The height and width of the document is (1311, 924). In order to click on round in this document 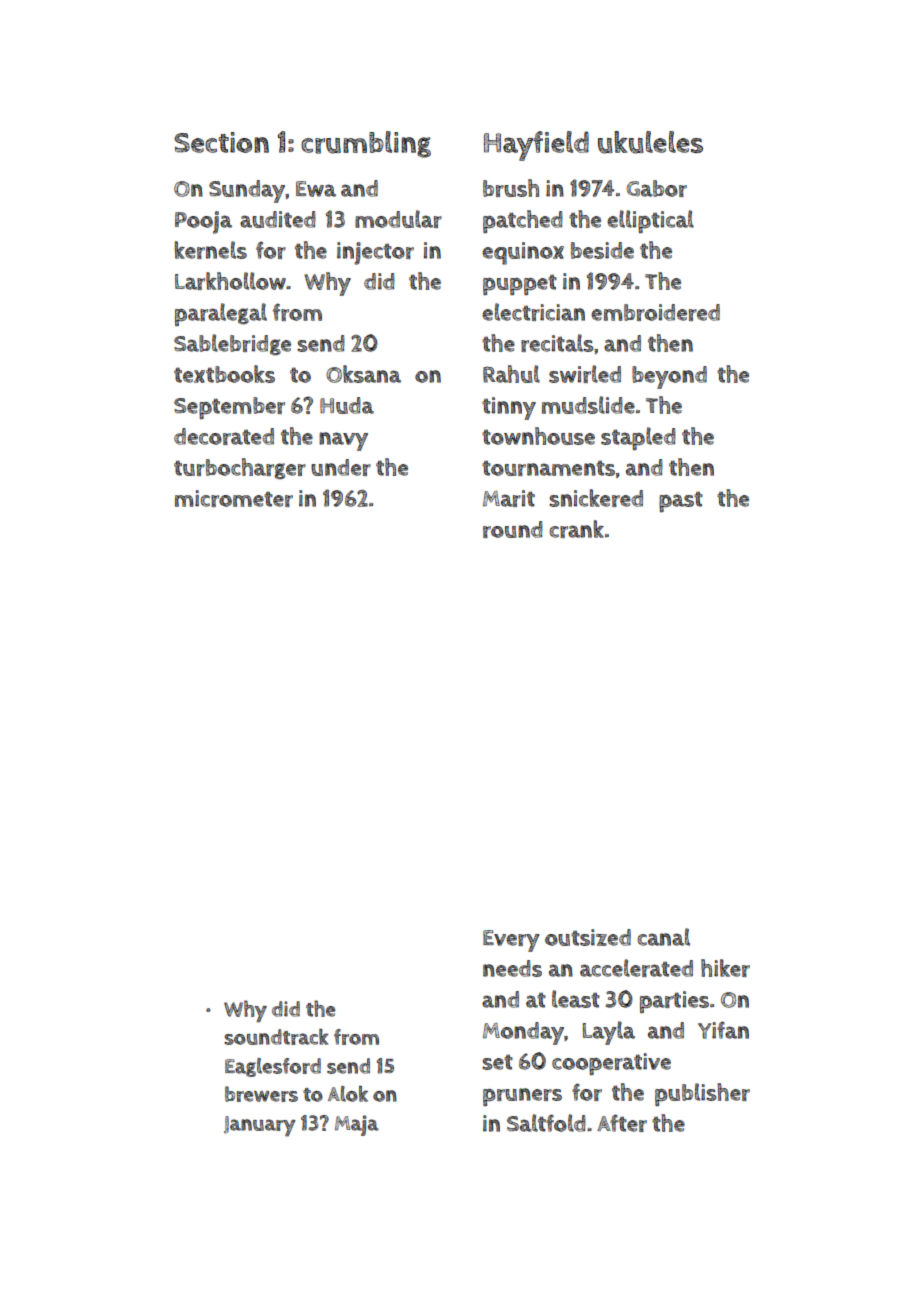, I will do `click(513, 529)`.
